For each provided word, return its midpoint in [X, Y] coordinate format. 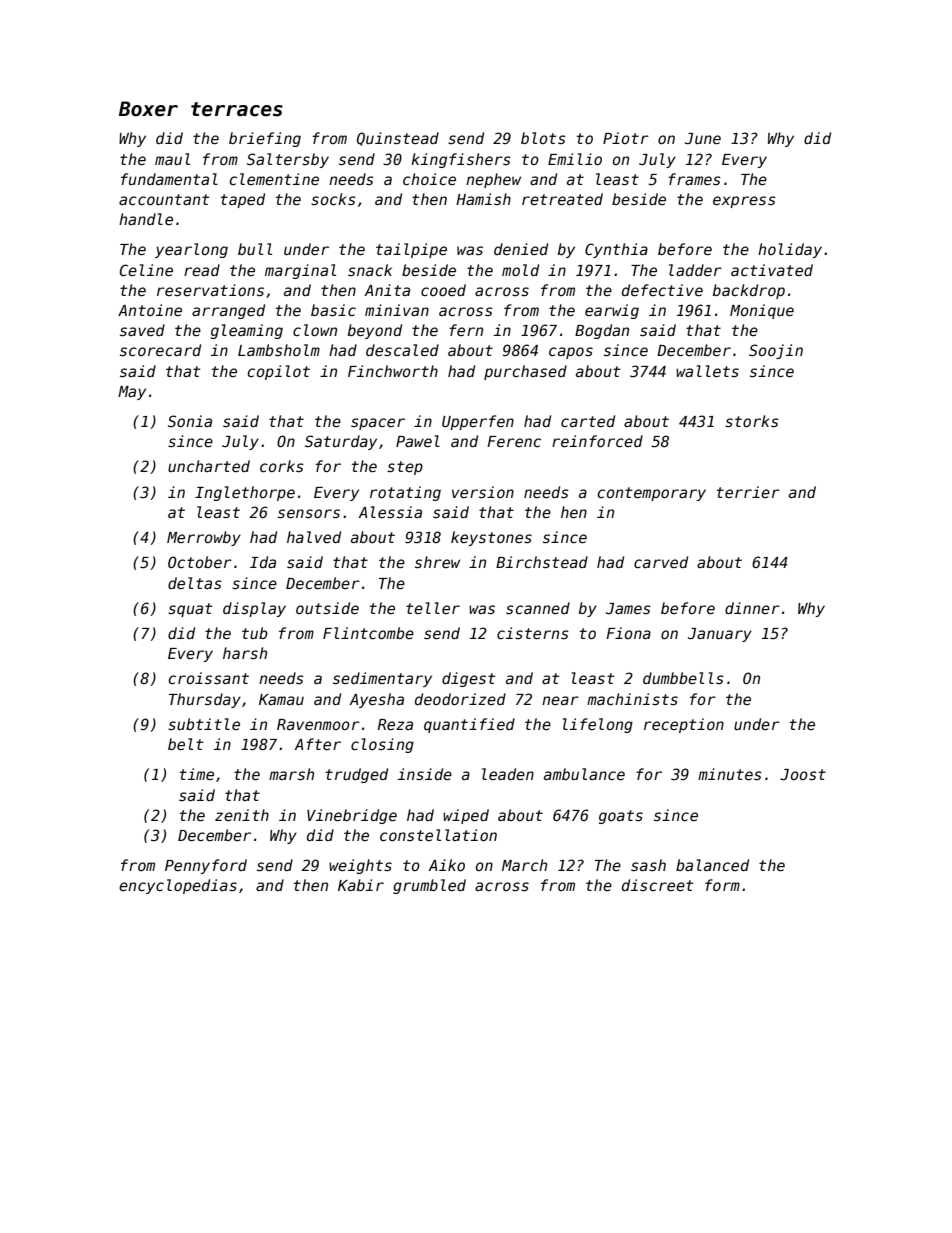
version [483, 492]
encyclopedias [178, 886]
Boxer [148, 109]
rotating [405, 493]
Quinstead [398, 139]
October [200, 562]
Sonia [190, 421]
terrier [748, 492]
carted [588, 421]
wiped [466, 816]
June [703, 138]
